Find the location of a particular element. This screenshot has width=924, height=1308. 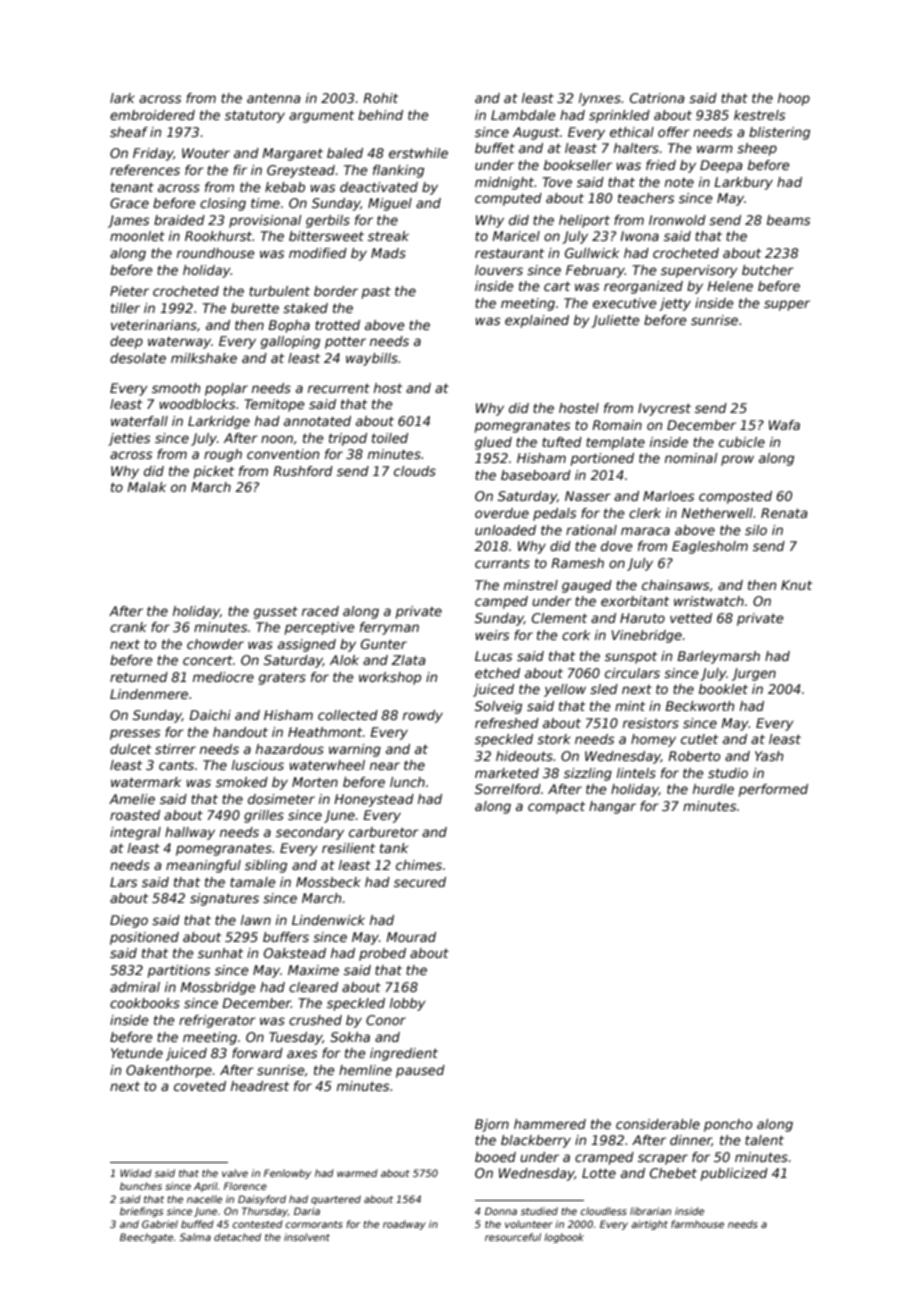

Beechgate is located at coordinates (146, 1238).
